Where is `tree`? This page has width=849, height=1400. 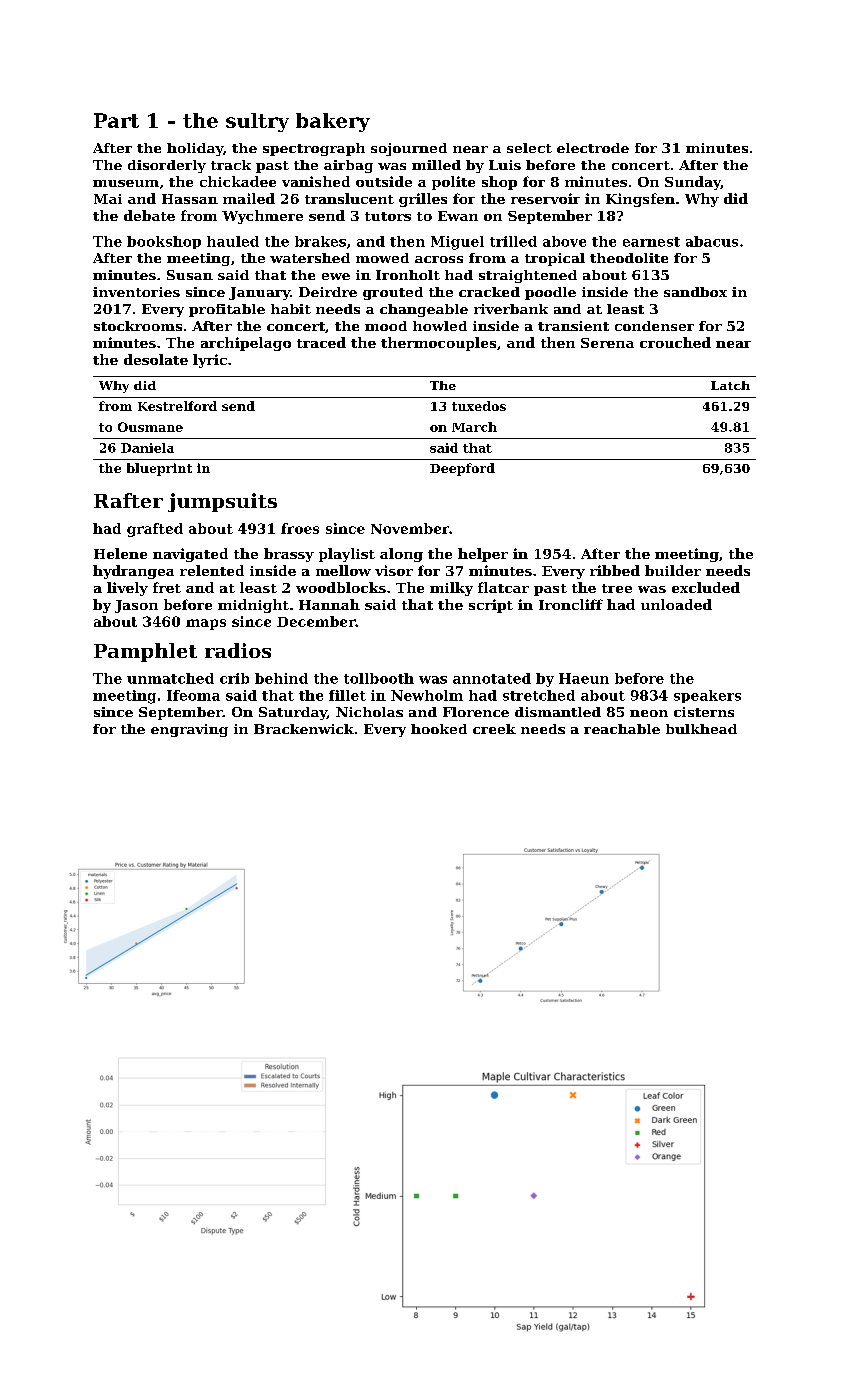 tree is located at coordinates (617, 588).
